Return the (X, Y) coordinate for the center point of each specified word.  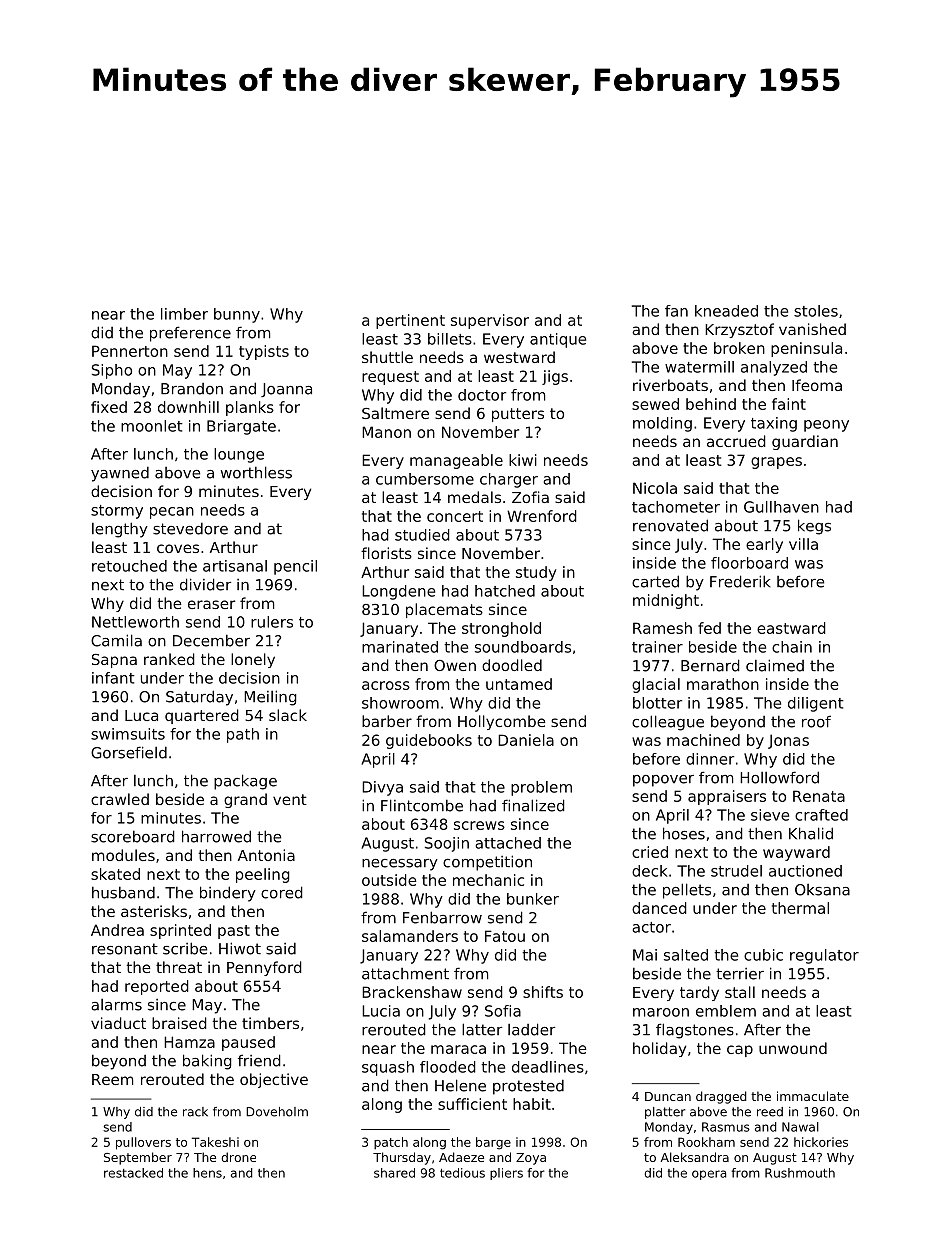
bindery (228, 894)
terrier (740, 974)
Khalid (811, 833)
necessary (400, 865)
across (386, 685)
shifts (543, 992)
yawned (120, 474)
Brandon (192, 389)
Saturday (199, 698)
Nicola (655, 488)
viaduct (118, 1023)
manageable (456, 461)
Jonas (788, 741)
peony (826, 426)
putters (518, 415)
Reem (112, 1079)
